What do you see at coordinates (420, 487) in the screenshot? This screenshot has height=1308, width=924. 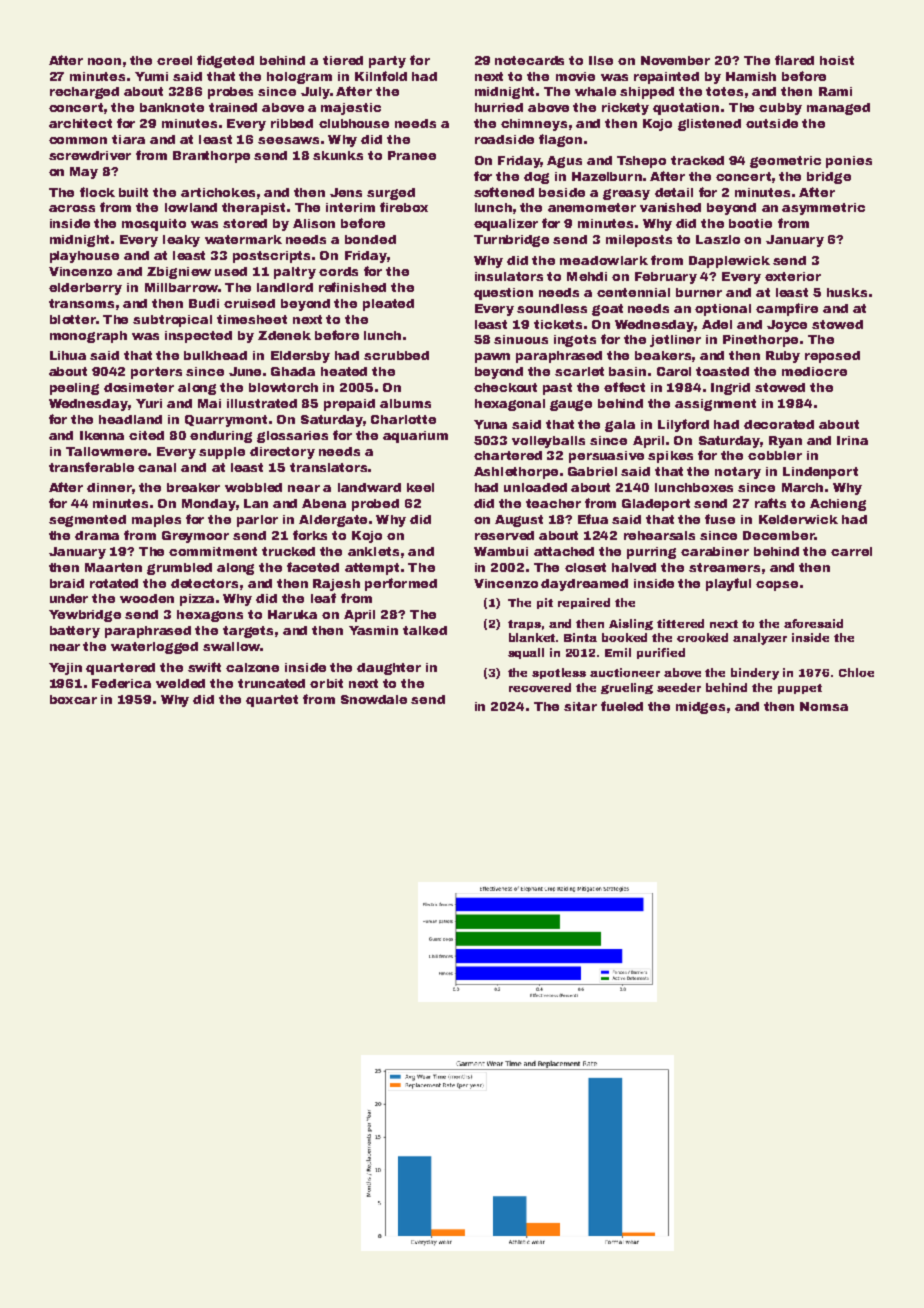 I see `keel` at bounding box center [420, 487].
